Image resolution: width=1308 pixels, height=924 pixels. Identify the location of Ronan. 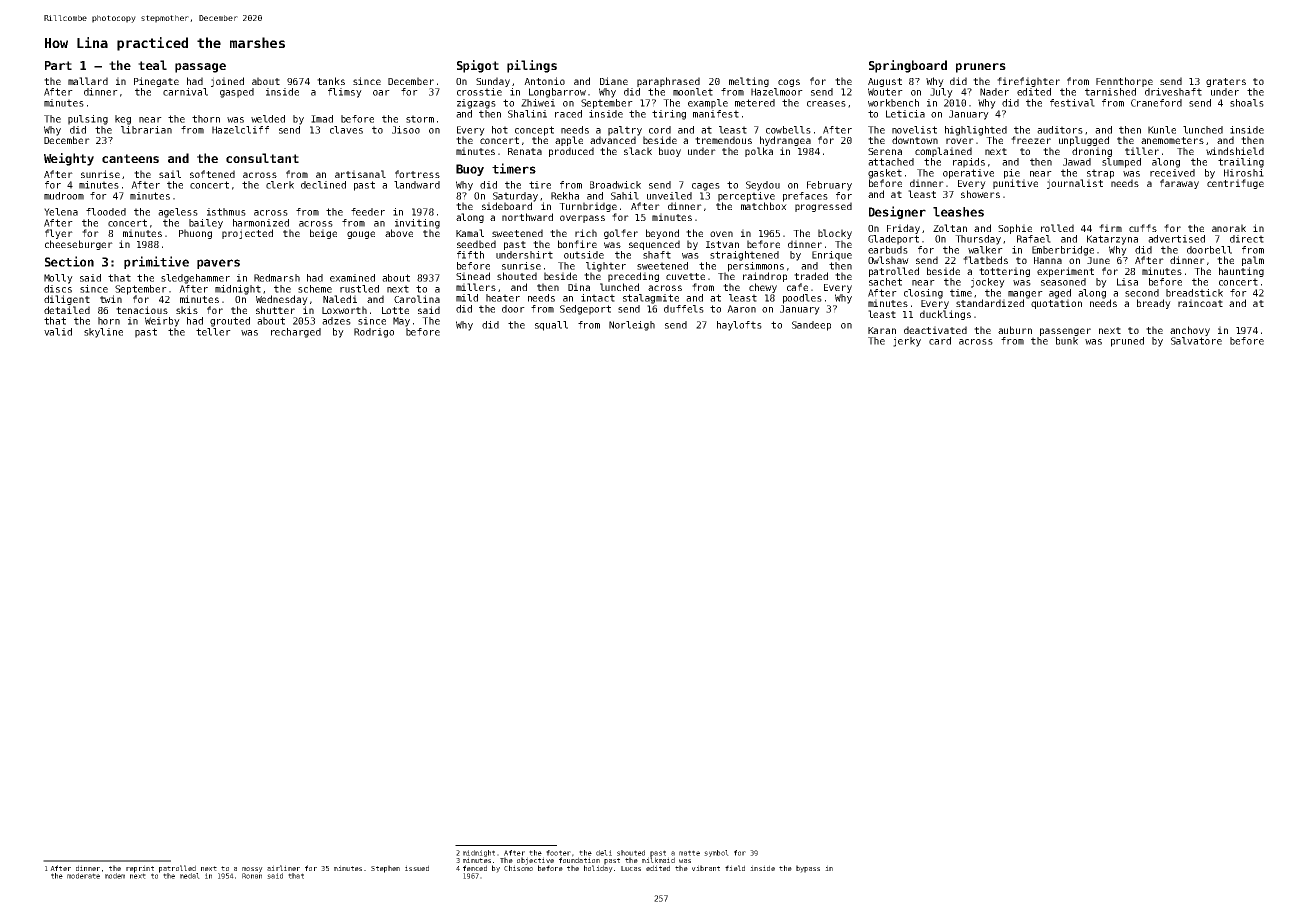
(252, 876).
